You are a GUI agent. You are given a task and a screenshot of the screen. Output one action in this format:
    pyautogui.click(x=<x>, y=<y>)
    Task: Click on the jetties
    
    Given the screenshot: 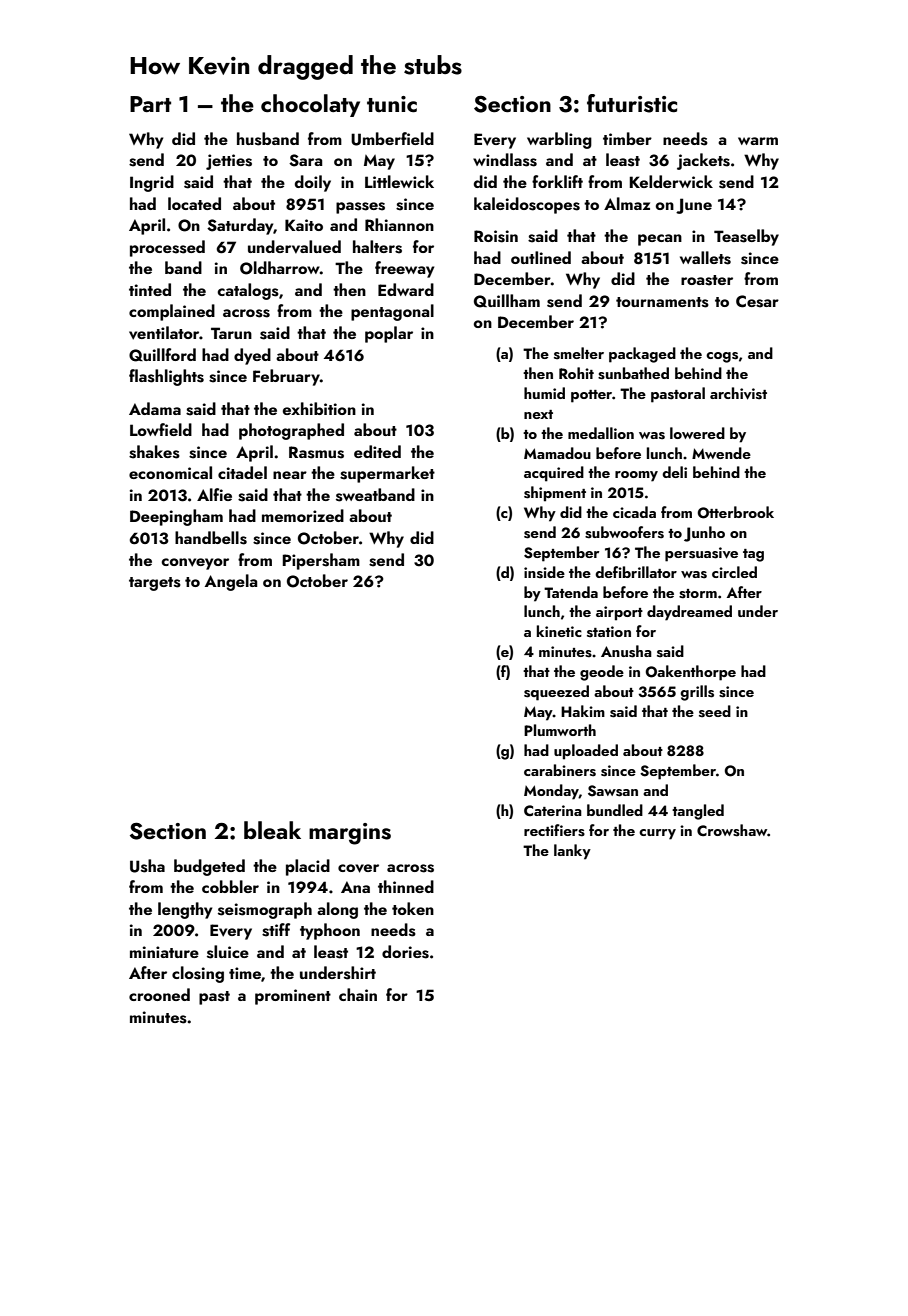 What is the action you would take?
    pyautogui.click(x=229, y=162)
